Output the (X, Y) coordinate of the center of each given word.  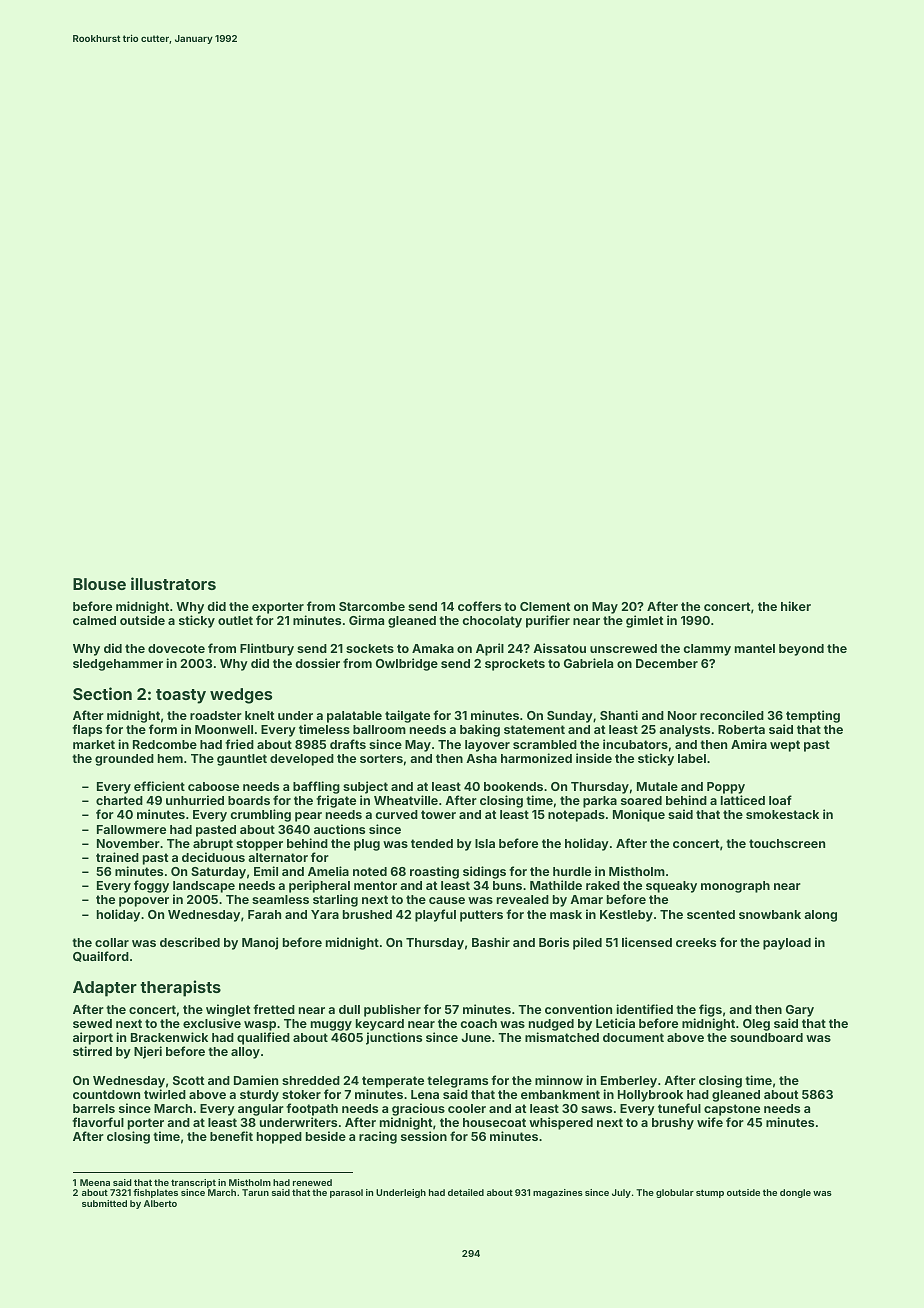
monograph (735, 887)
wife (710, 1122)
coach (478, 1023)
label (692, 758)
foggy (151, 886)
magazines (558, 1193)
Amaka (433, 648)
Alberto (160, 1203)
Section (102, 693)
